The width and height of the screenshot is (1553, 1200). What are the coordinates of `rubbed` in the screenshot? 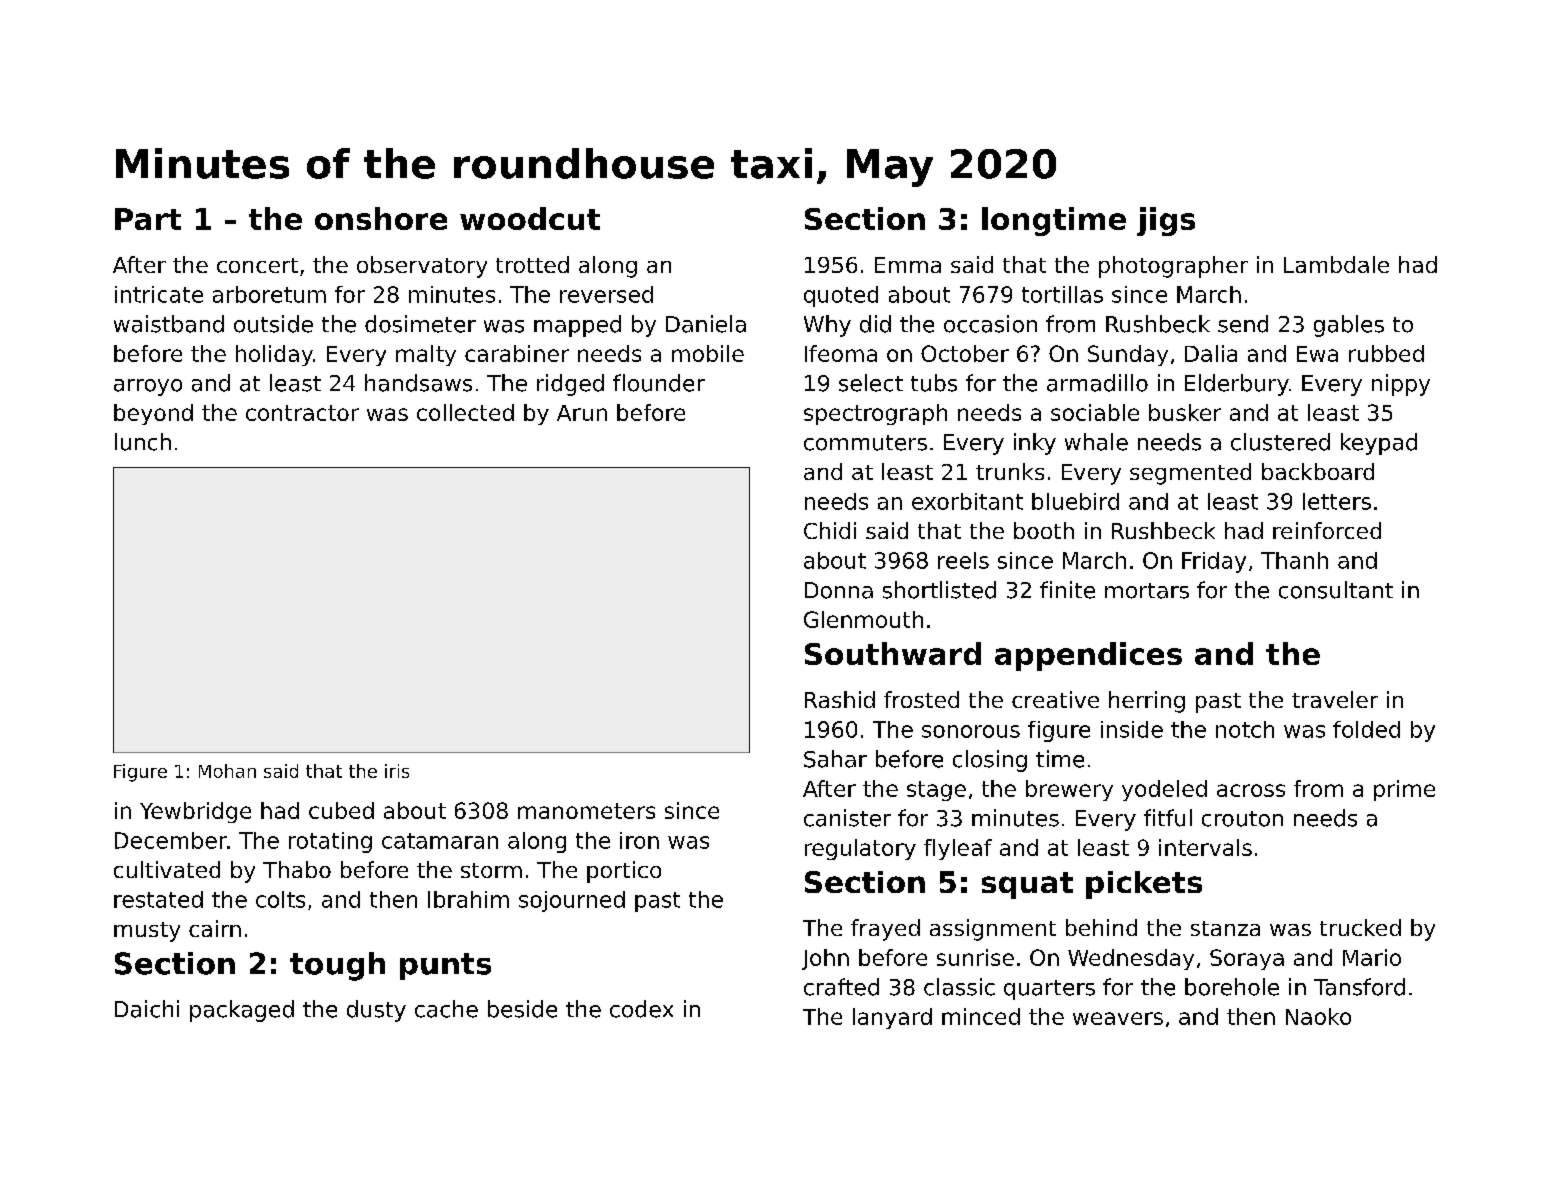 It's located at (1386, 353).
